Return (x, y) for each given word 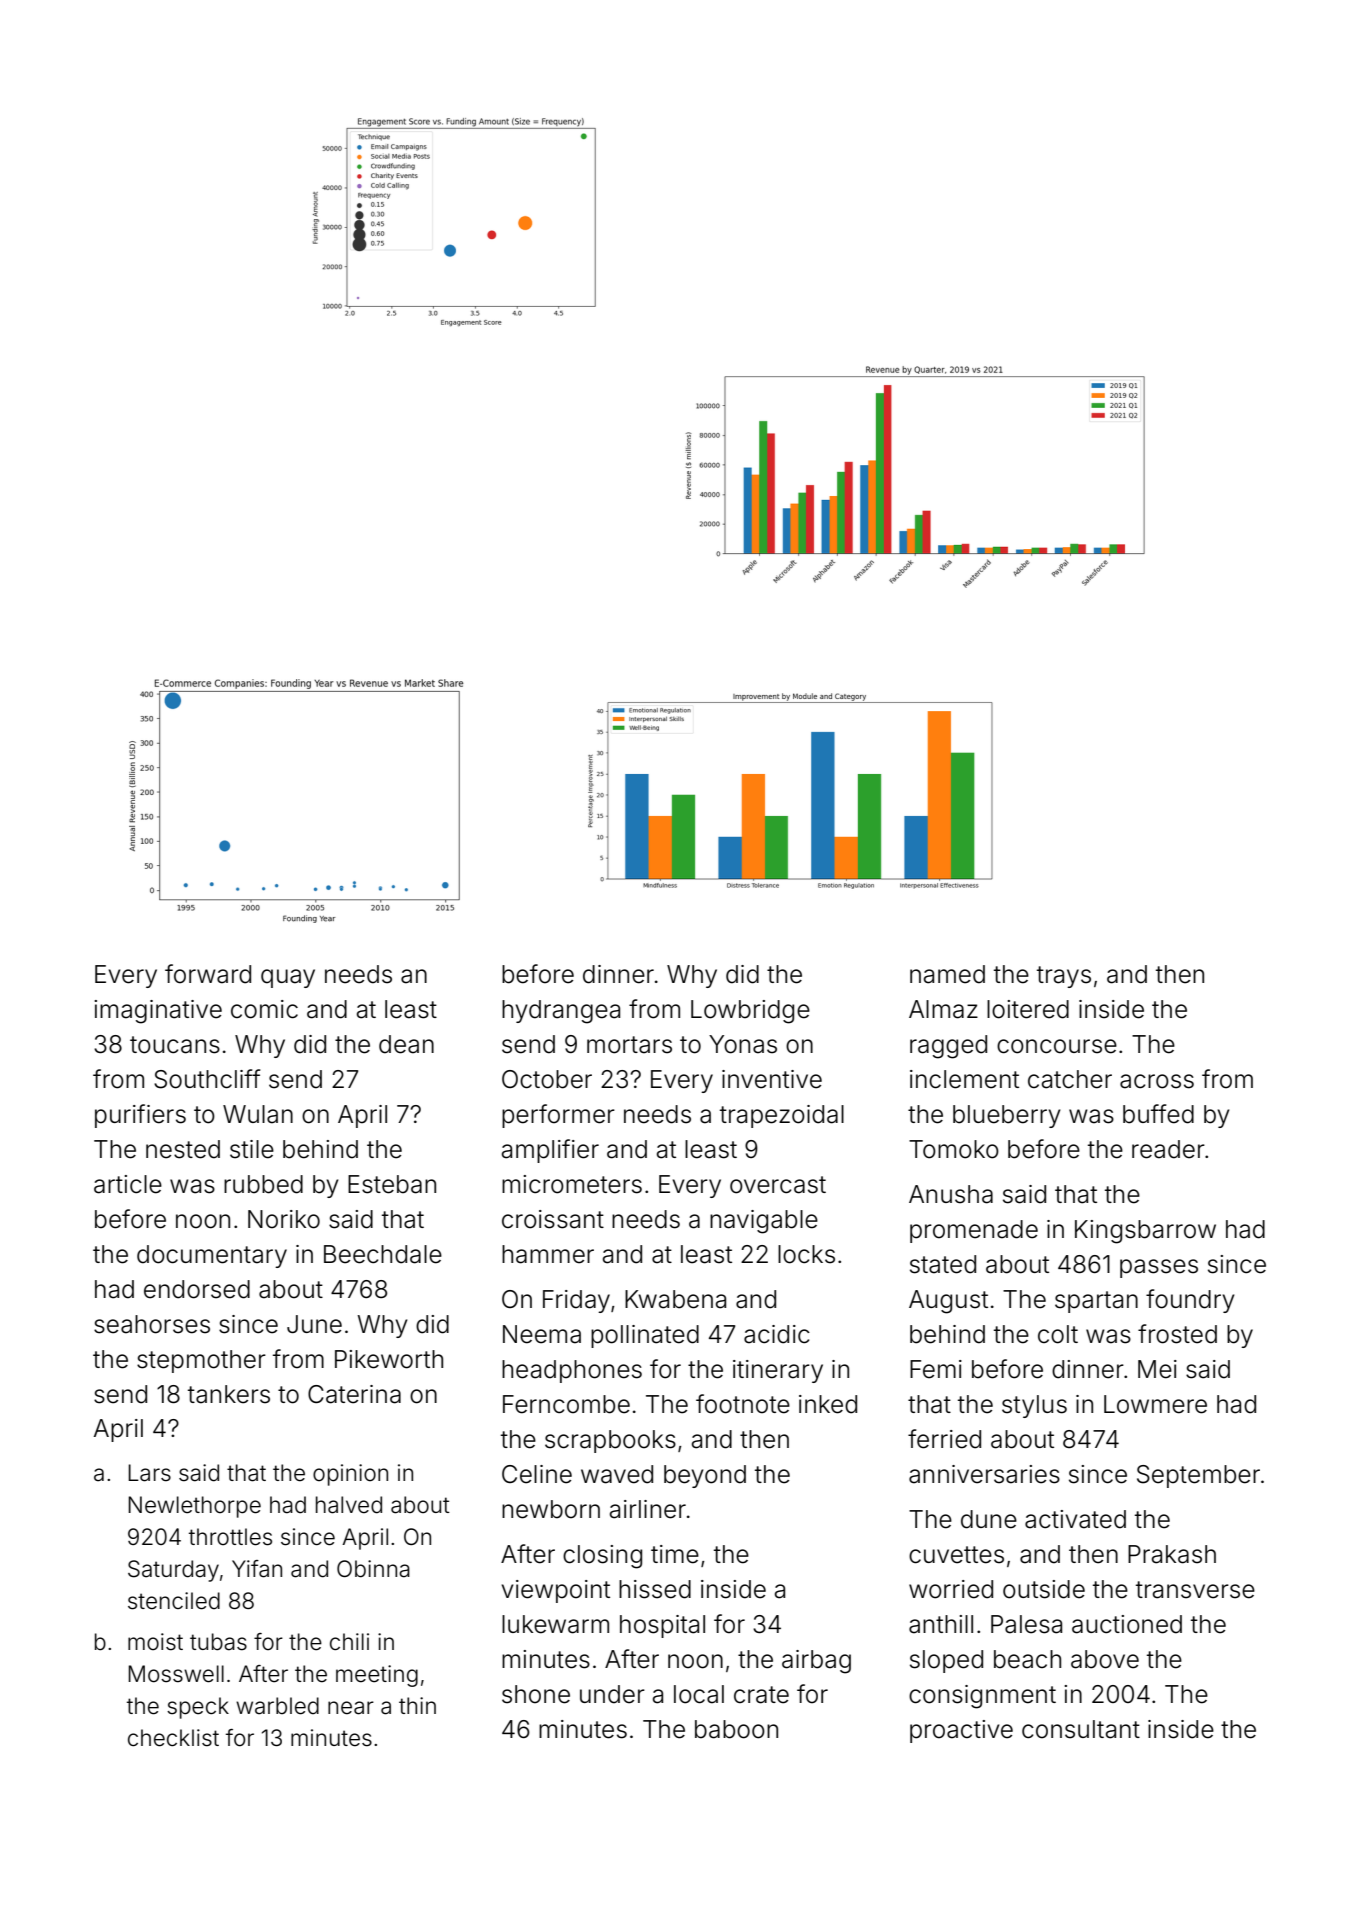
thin (417, 1705)
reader (1168, 1149)
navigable (764, 1222)
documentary (212, 1256)
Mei (1157, 1369)
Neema (542, 1334)
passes (1159, 1268)
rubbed (263, 1184)
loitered (1028, 1009)
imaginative (158, 1012)
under (612, 1694)
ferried (944, 1439)
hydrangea (561, 1012)
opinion (350, 1475)
